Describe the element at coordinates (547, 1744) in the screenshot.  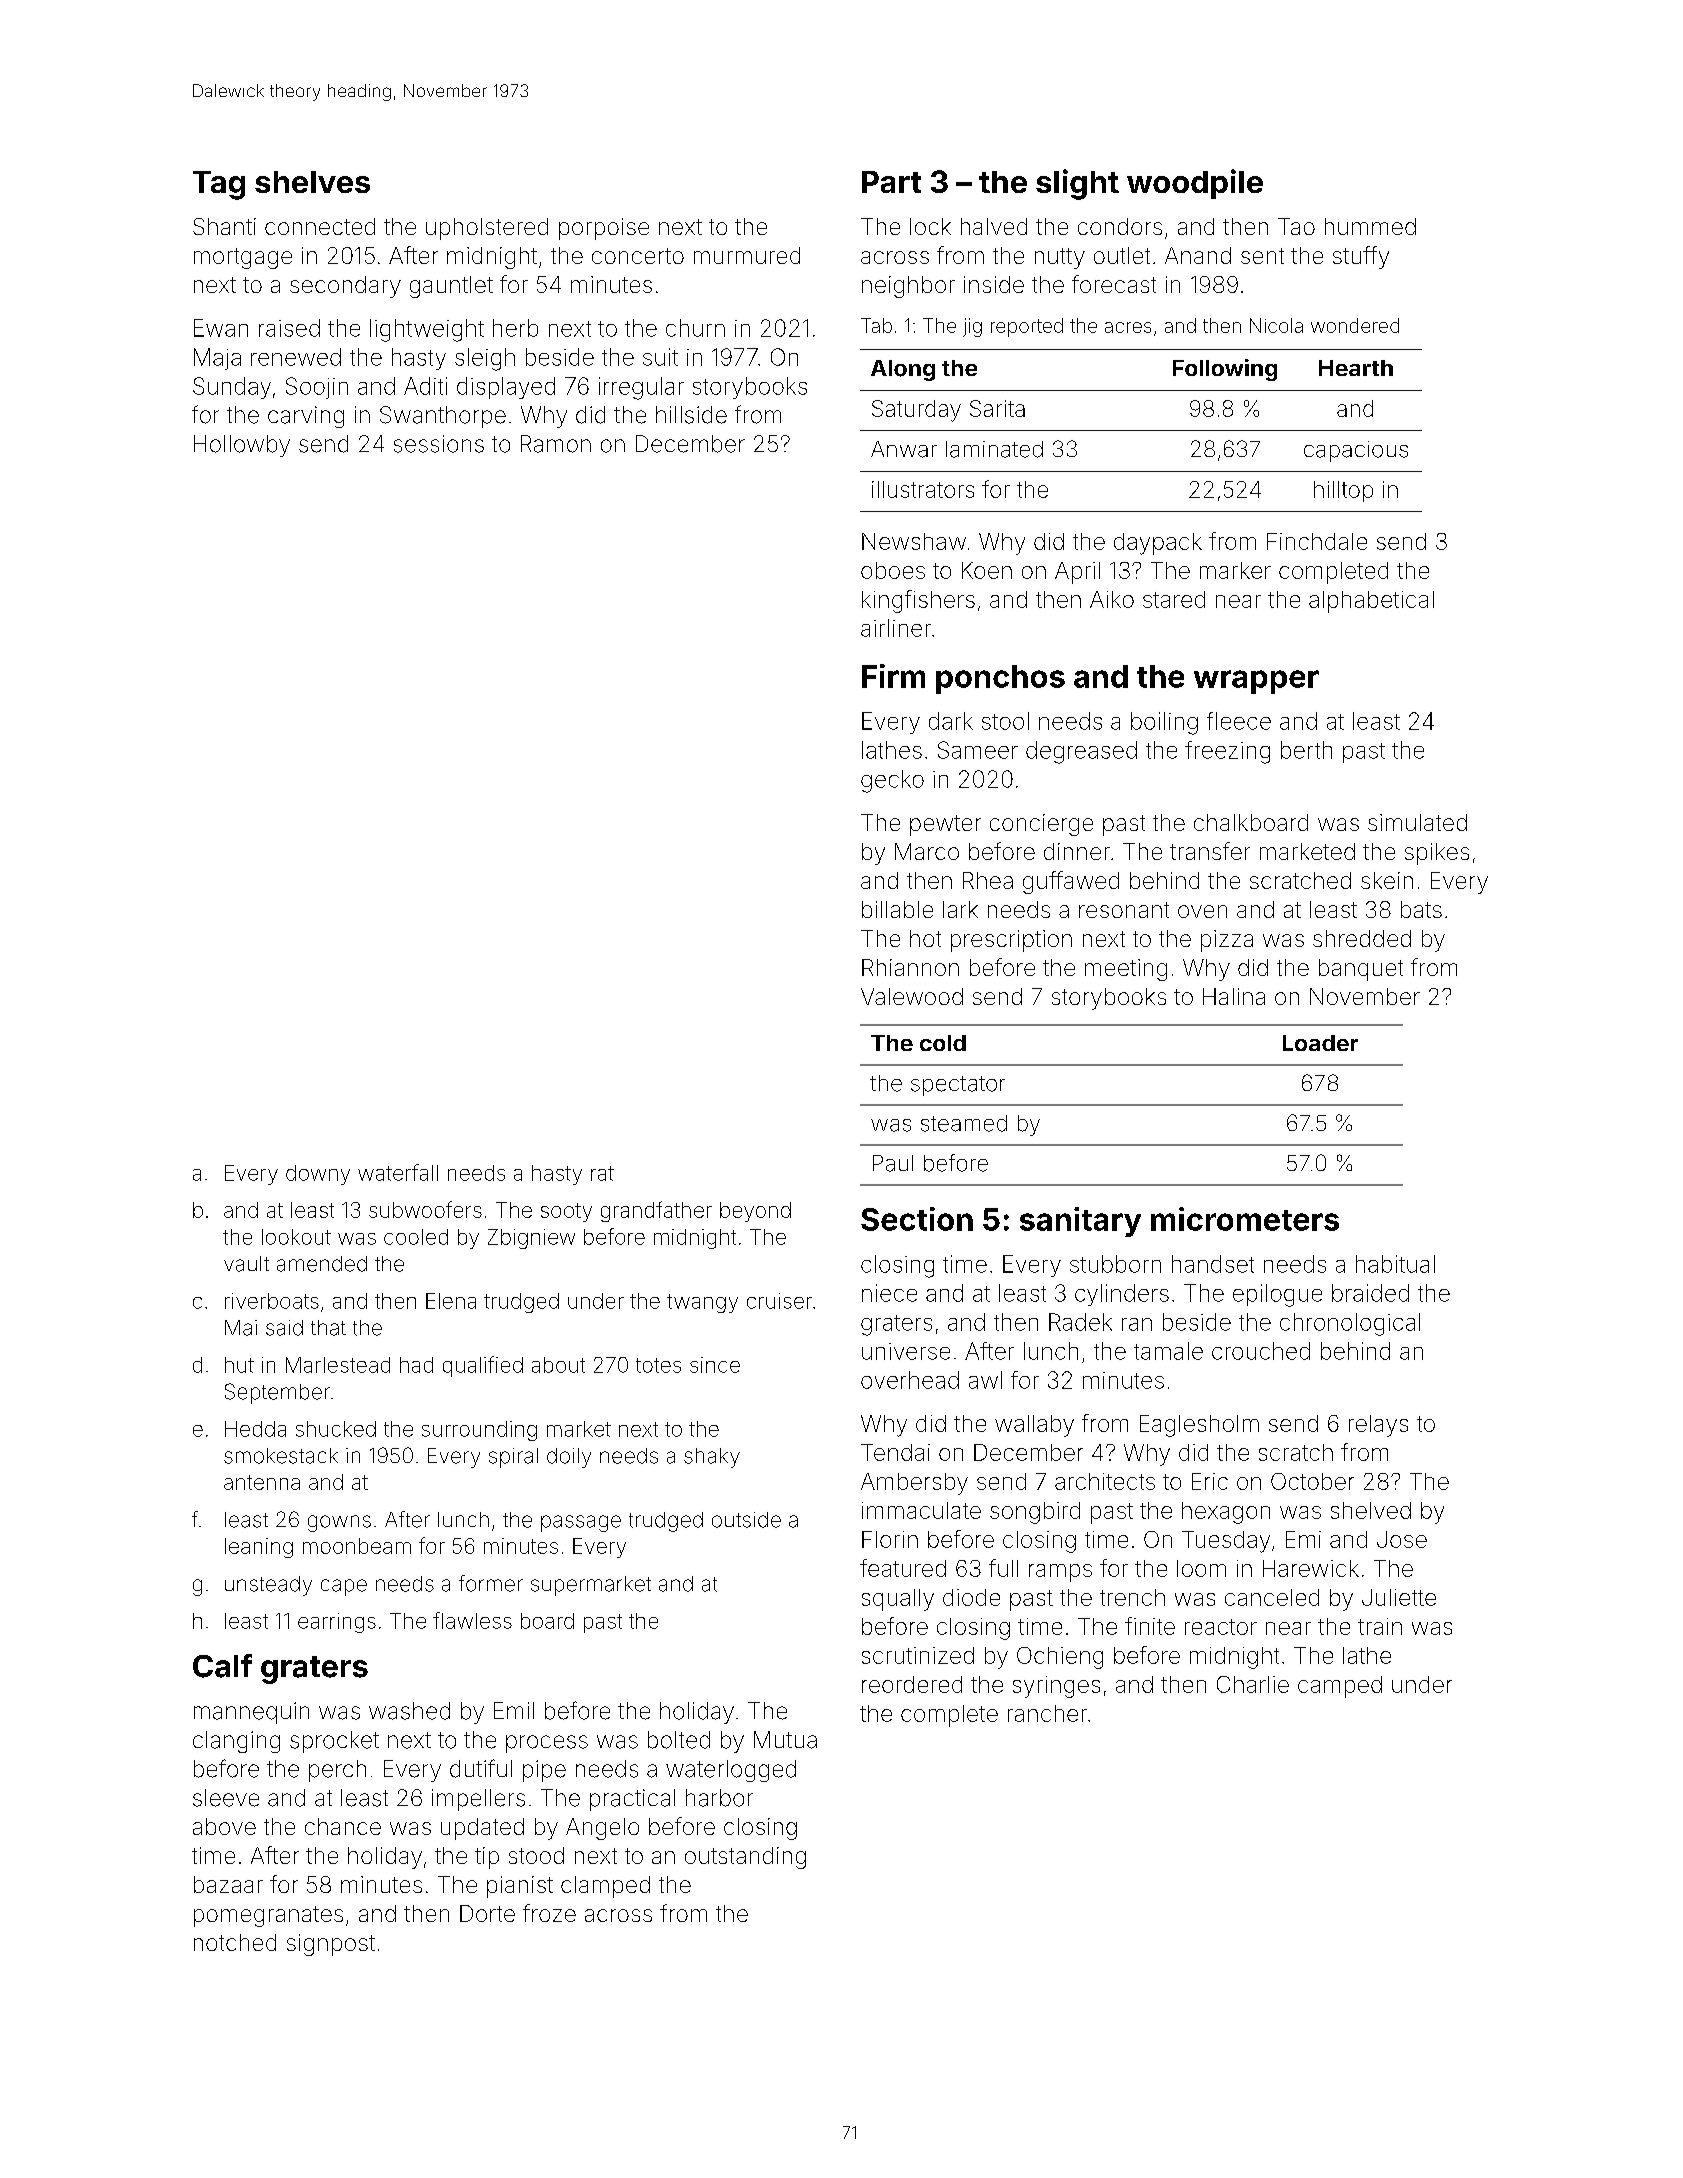
I see `process` at that location.
